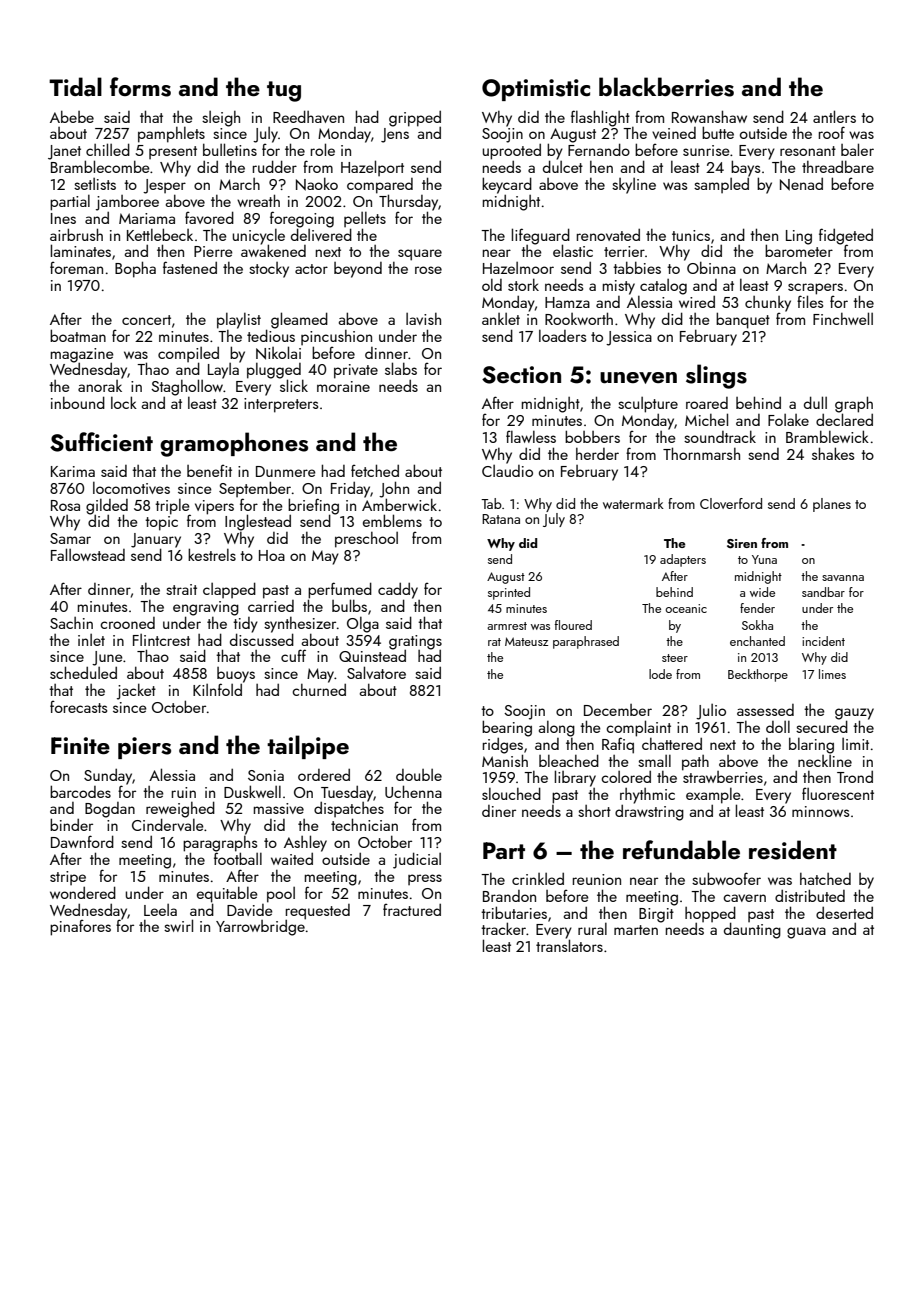 Image resolution: width=924 pixels, height=1314 pixels. I want to click on magazine, so click(82, 355).
